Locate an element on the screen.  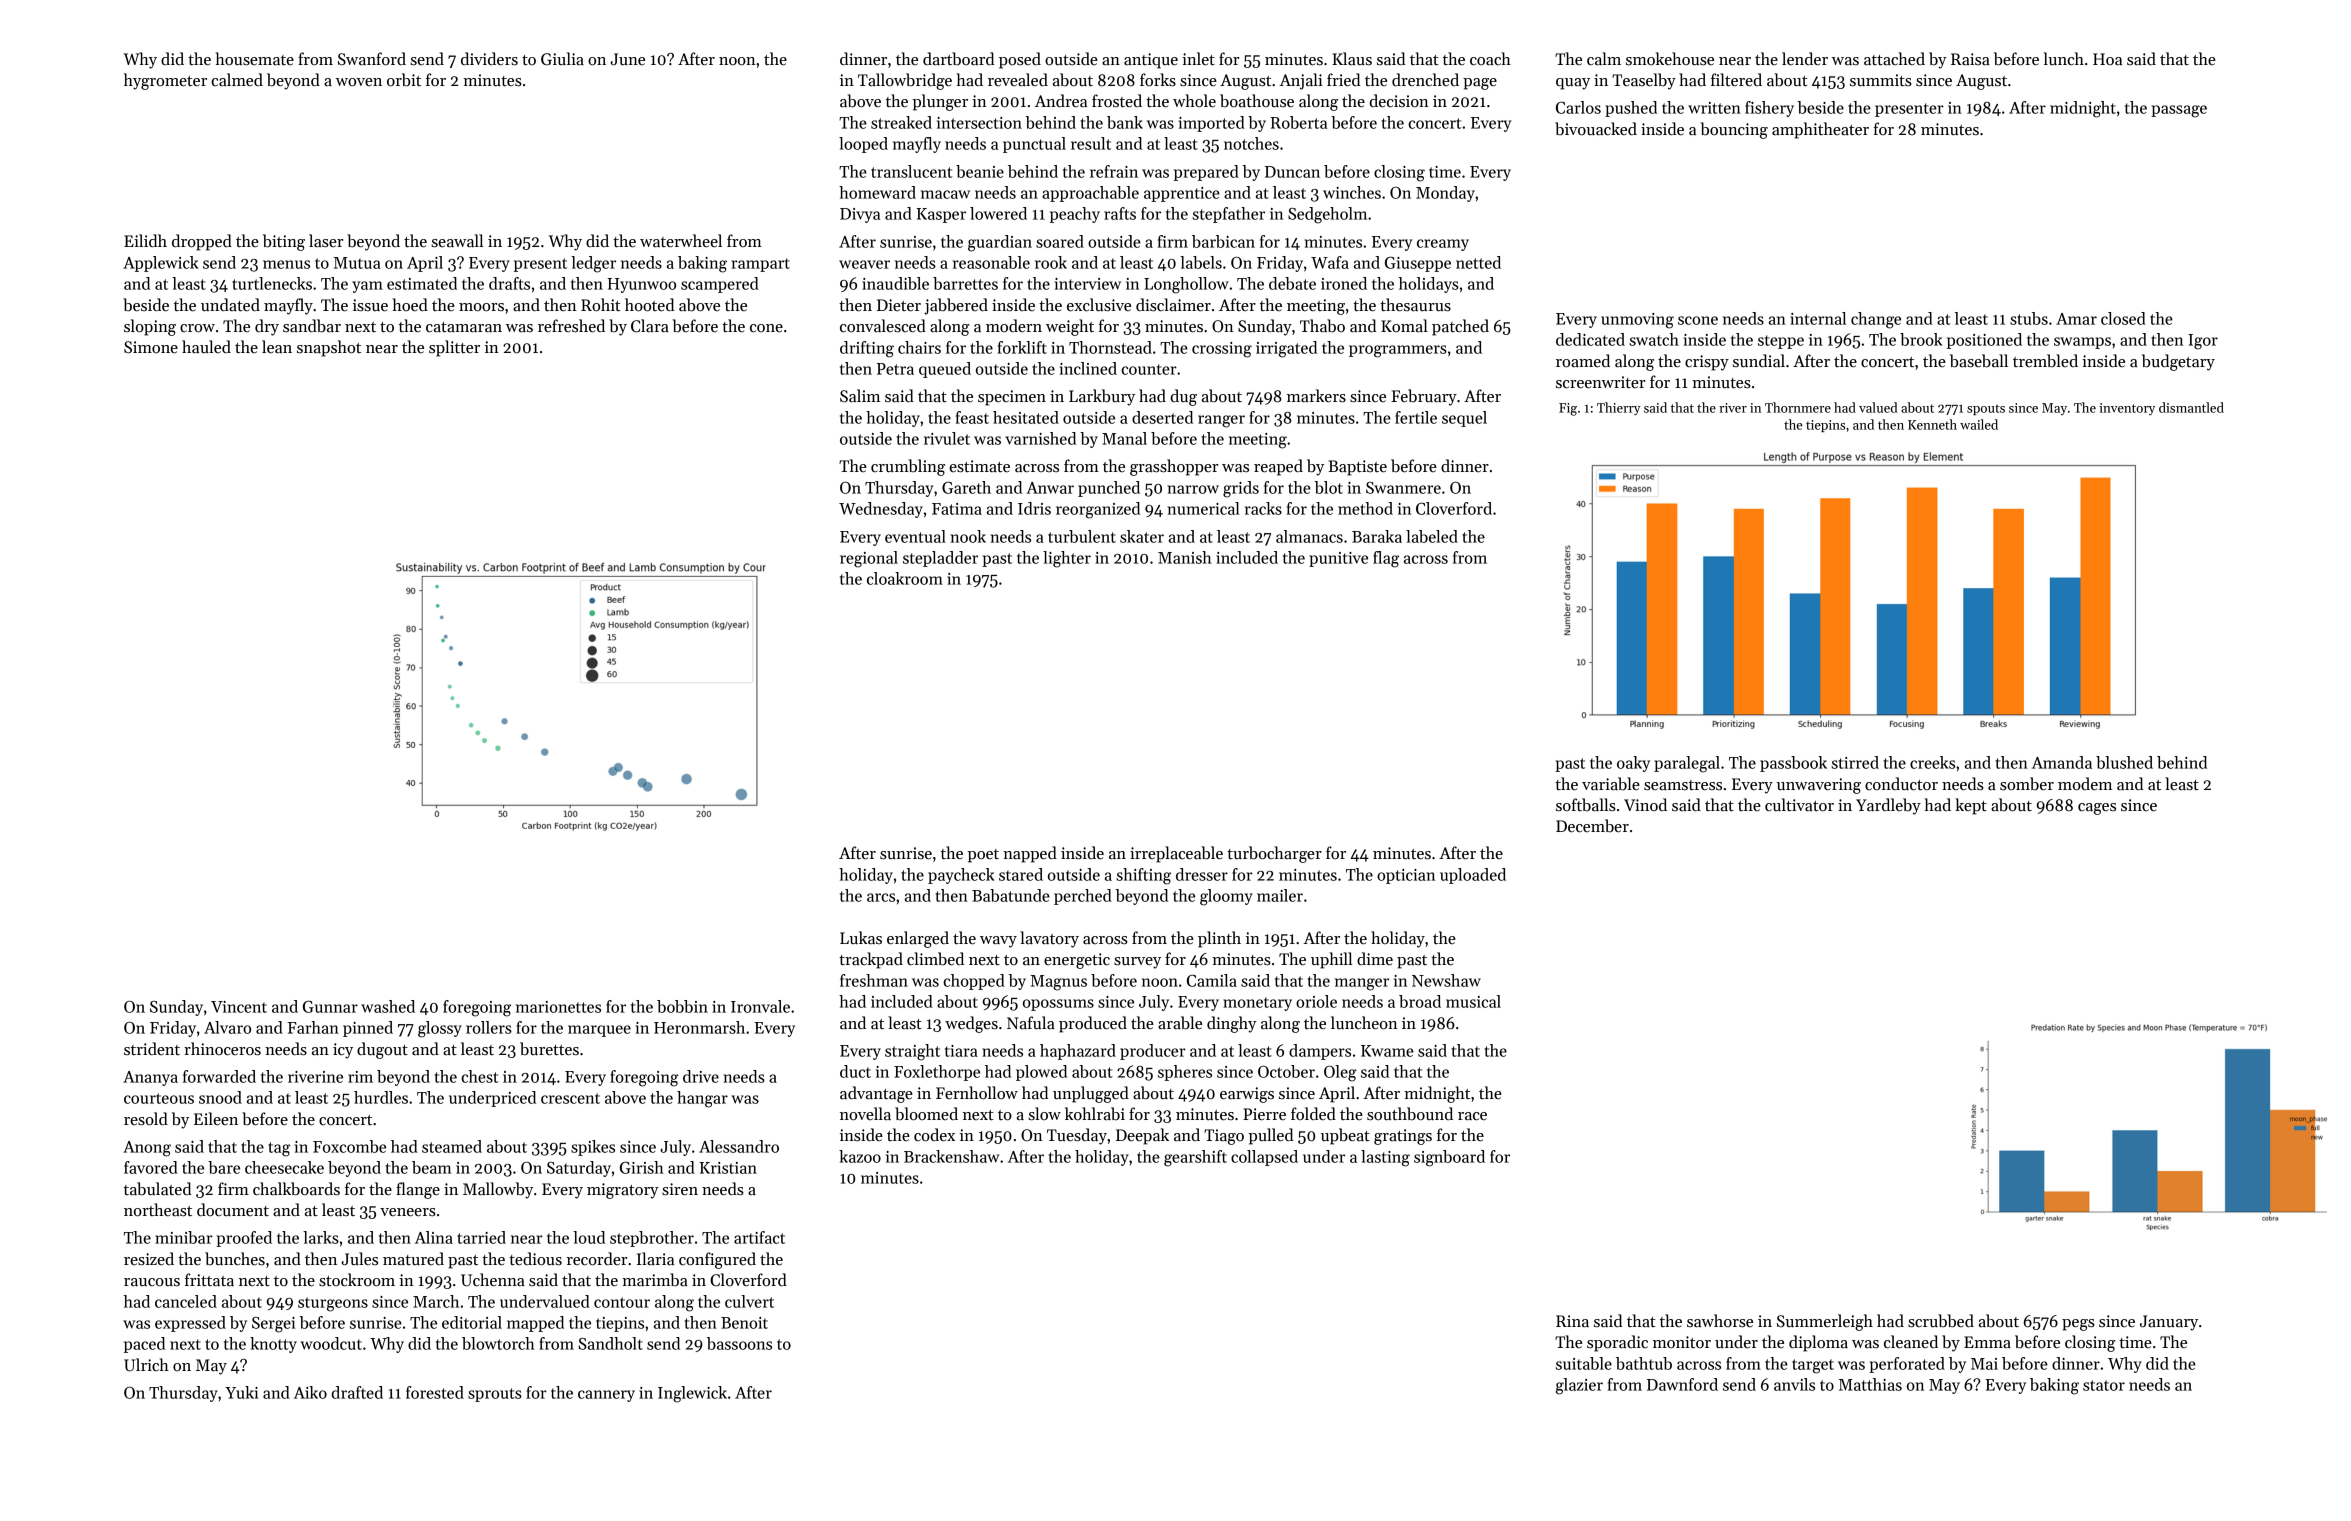
passage is located at coordinates (2179, 111).
